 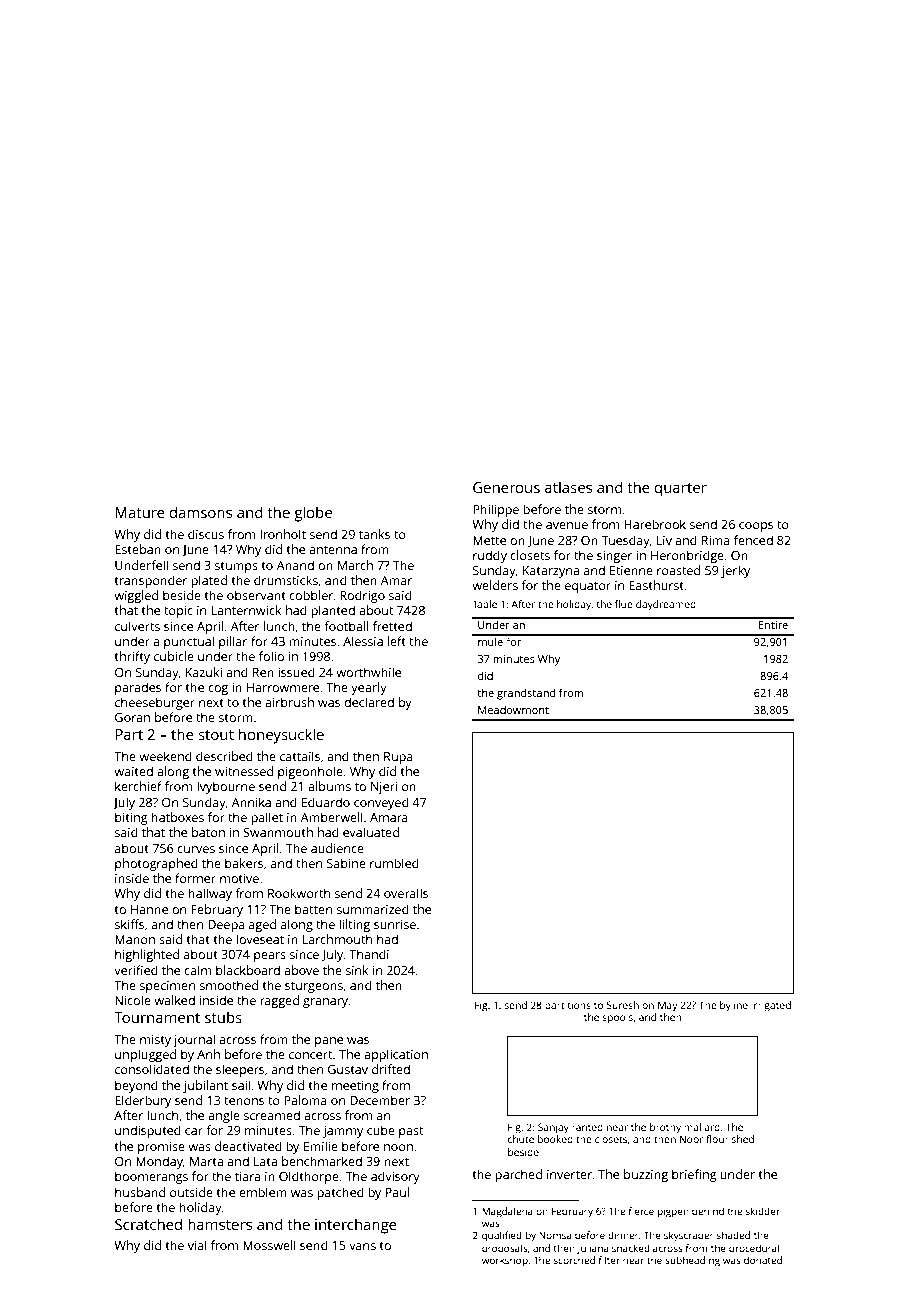 What do you see at coordinates (247, 1176) in the page?
I see `tiara` at bounding box center [247, 1176].
